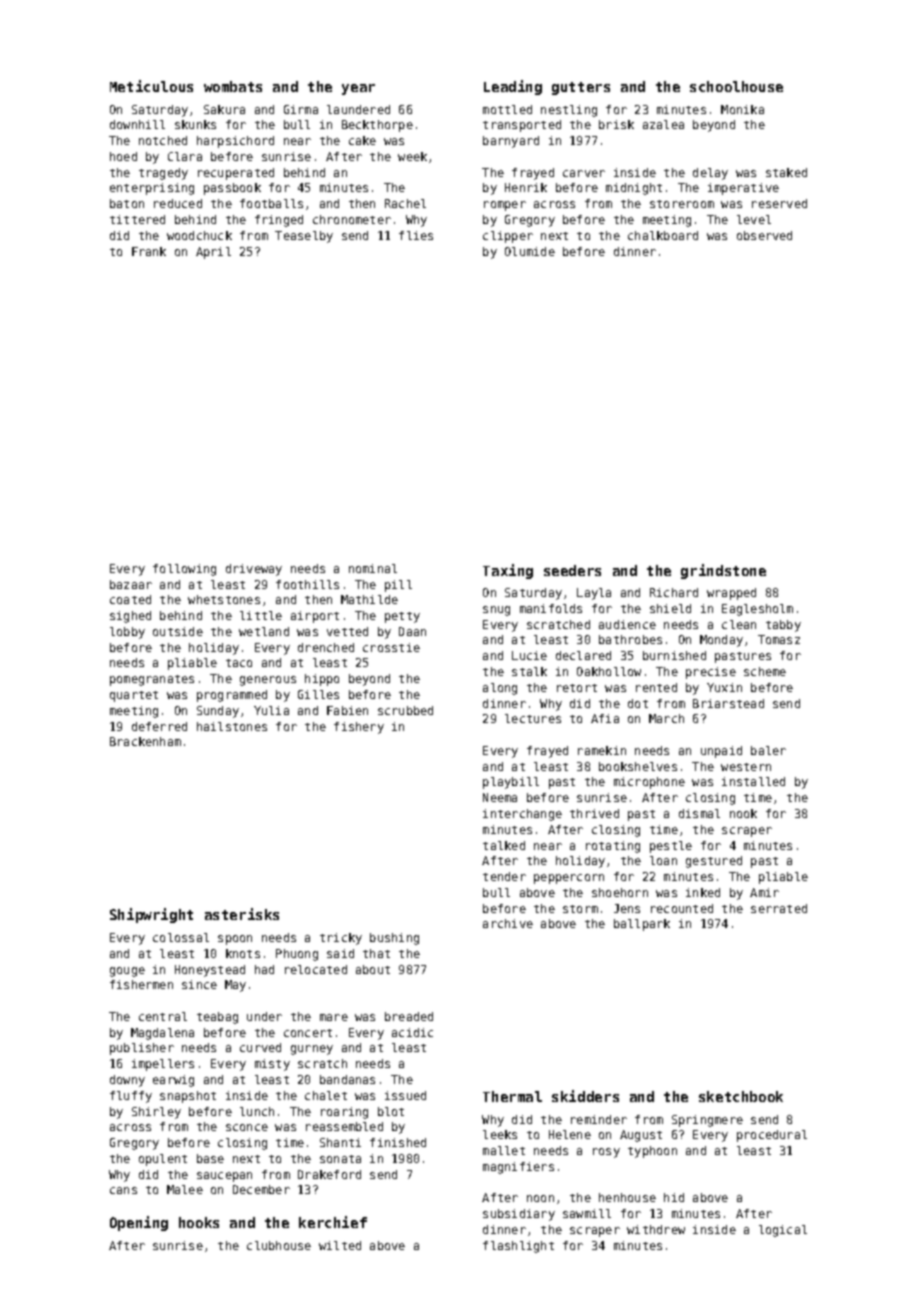 The height and width of the screenshot is (1308, 924). I want to click on romper, so click(505, 206).
